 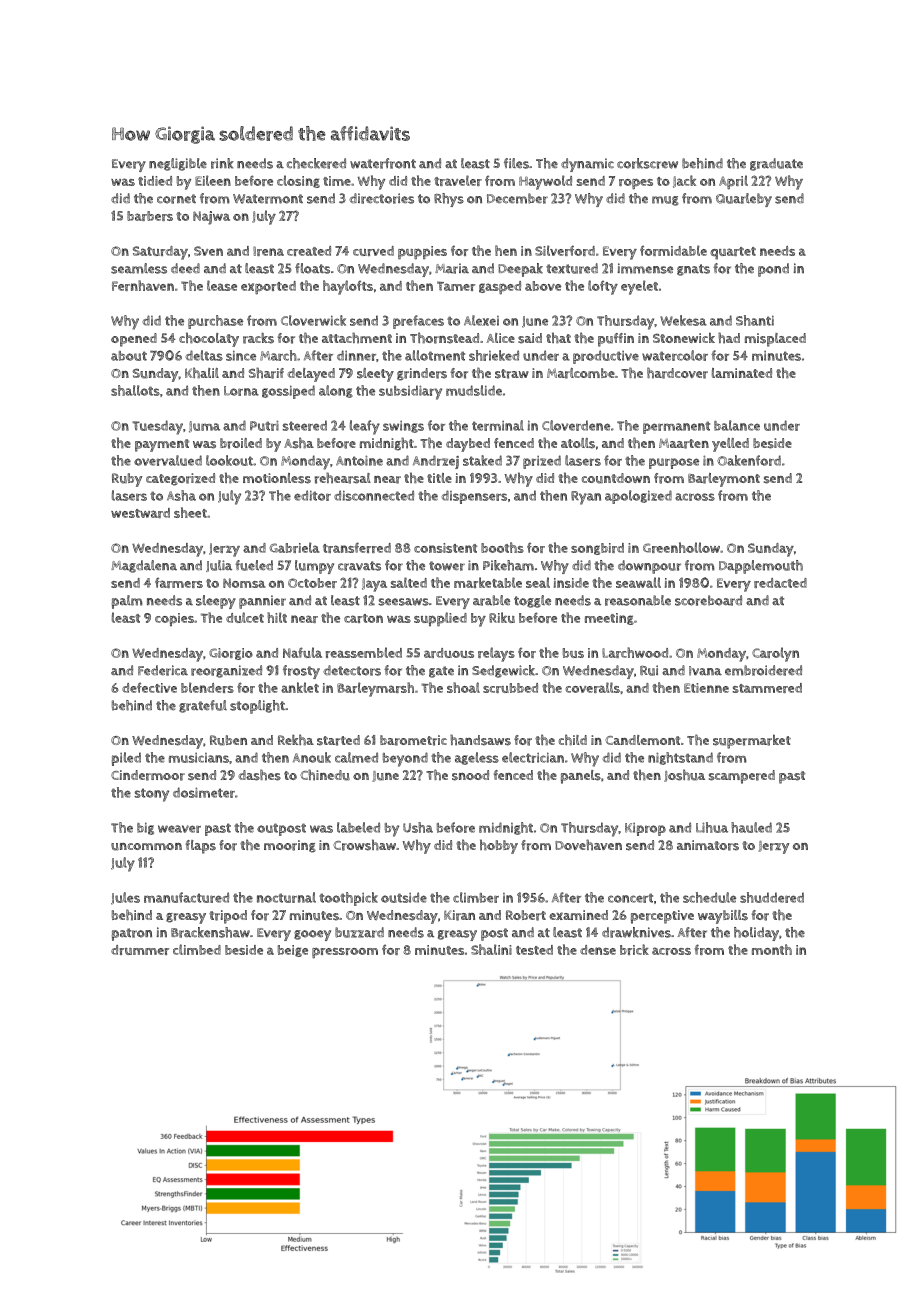 I want to click on mooring, so click(x=290, y=846).
